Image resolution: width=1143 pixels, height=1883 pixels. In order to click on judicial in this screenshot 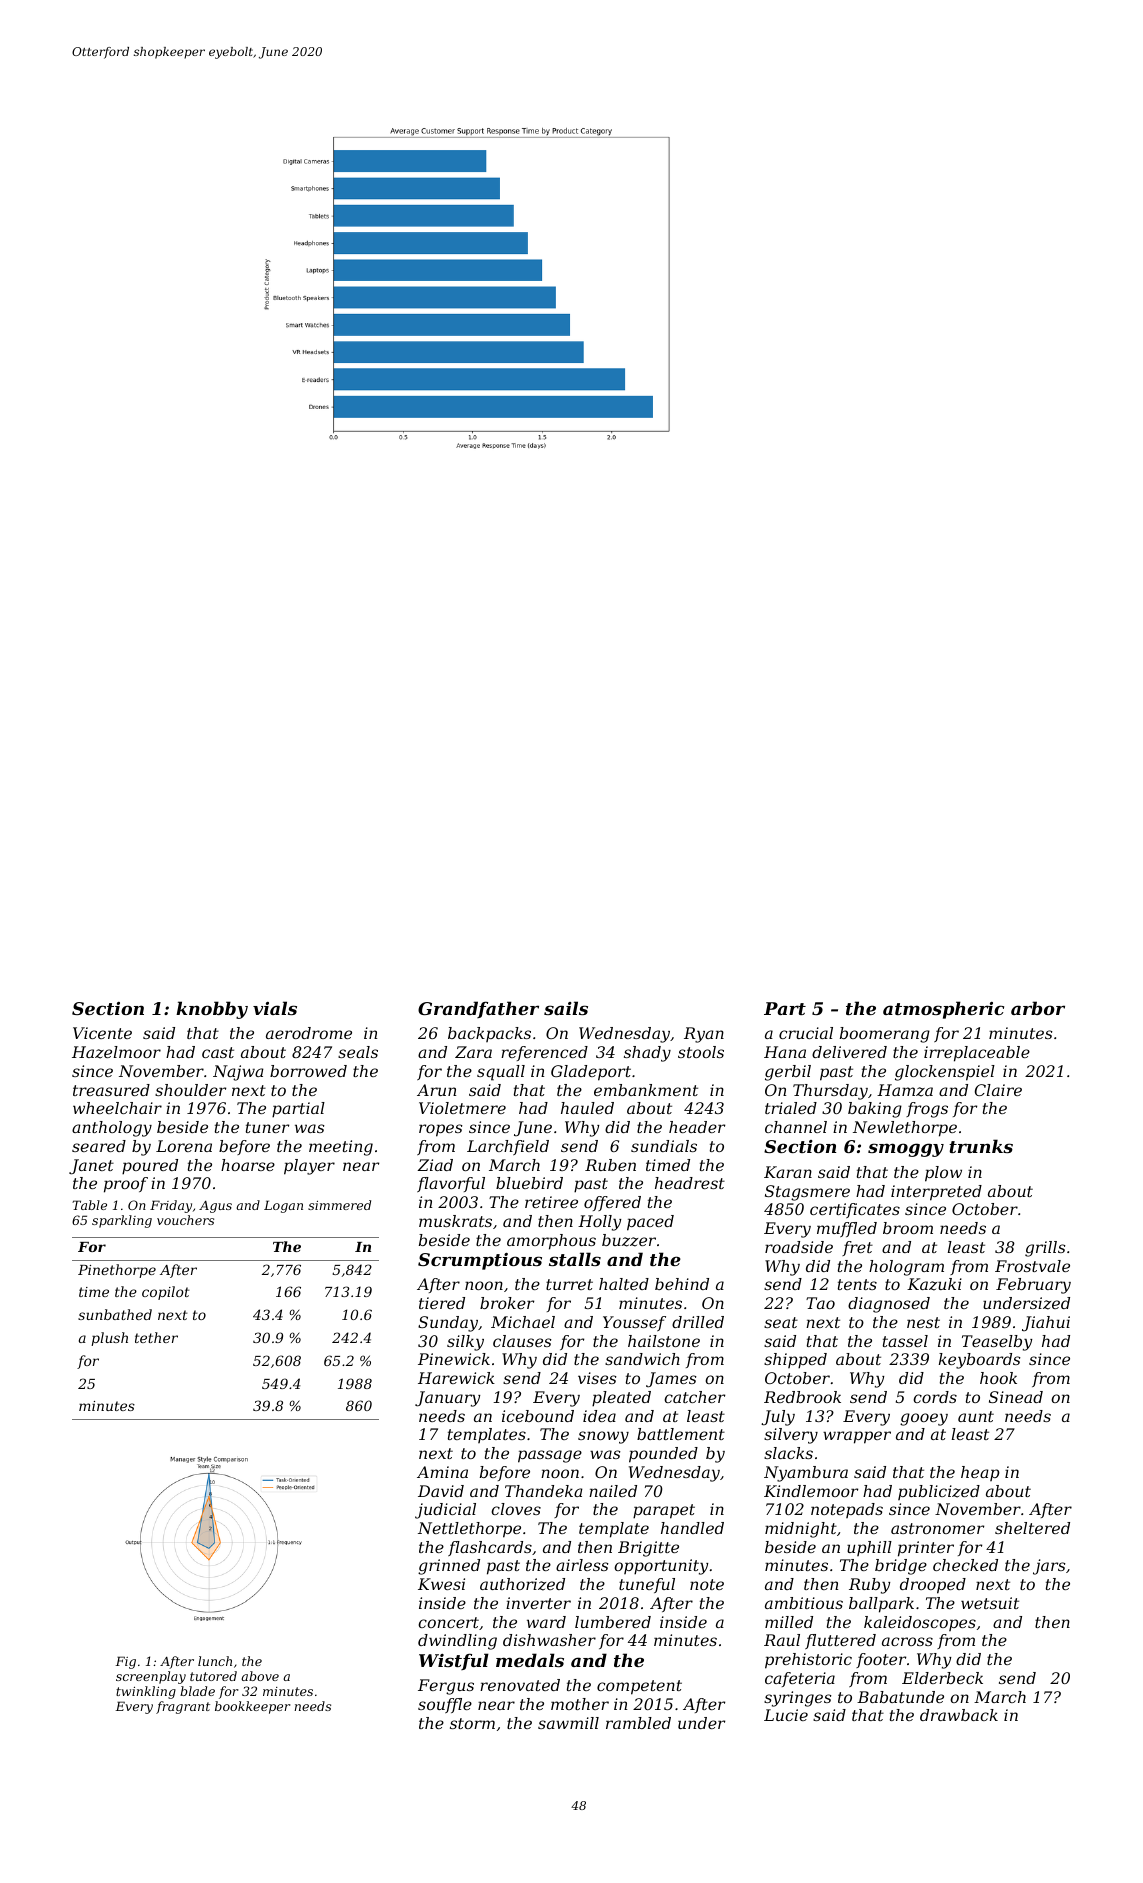, I will do `click(445, 1511)`.
